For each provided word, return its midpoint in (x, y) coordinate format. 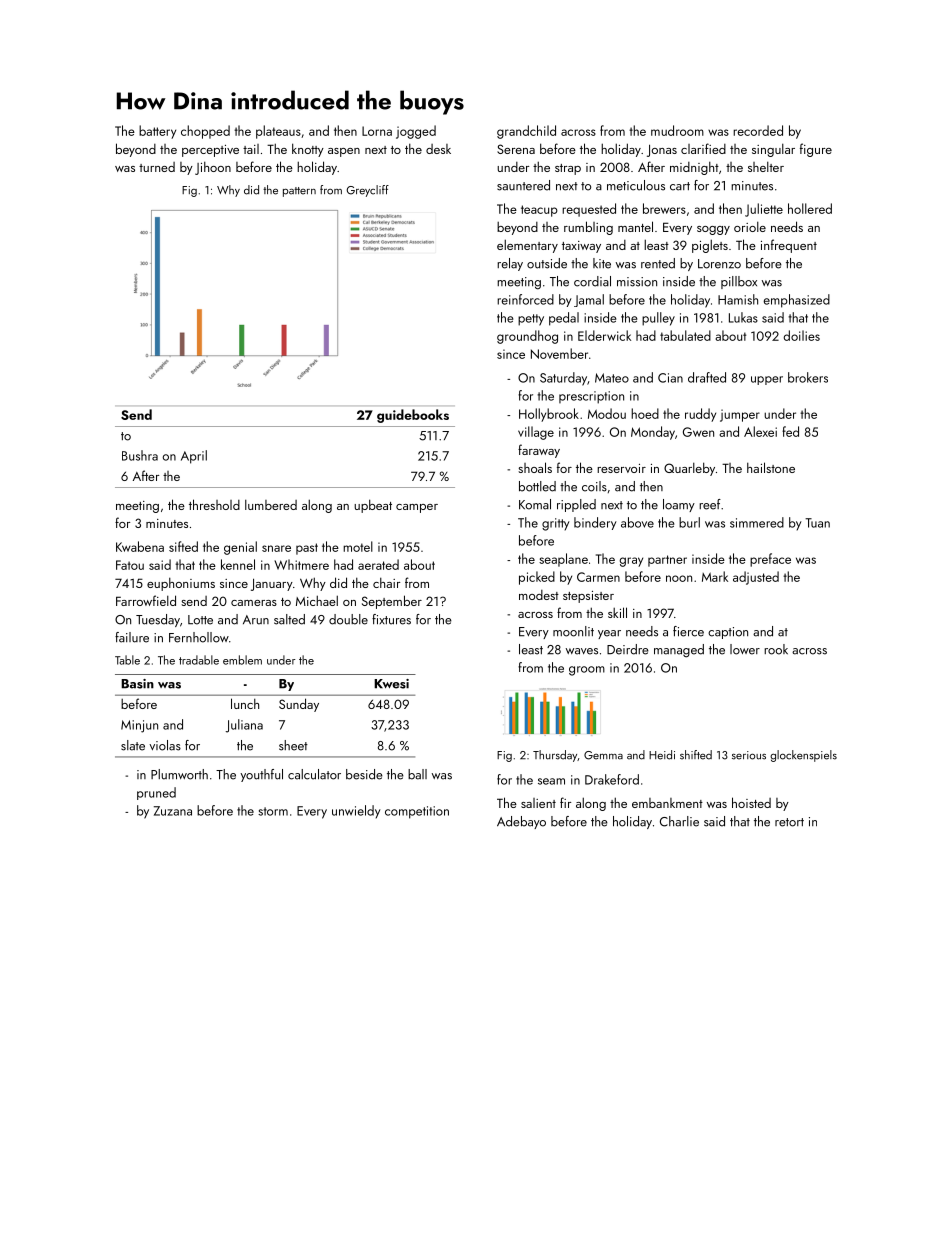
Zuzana (173, 811)
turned (157, 167)
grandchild (526, 132)
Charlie (679, 821)
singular (773, 150)
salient (538, 803)
